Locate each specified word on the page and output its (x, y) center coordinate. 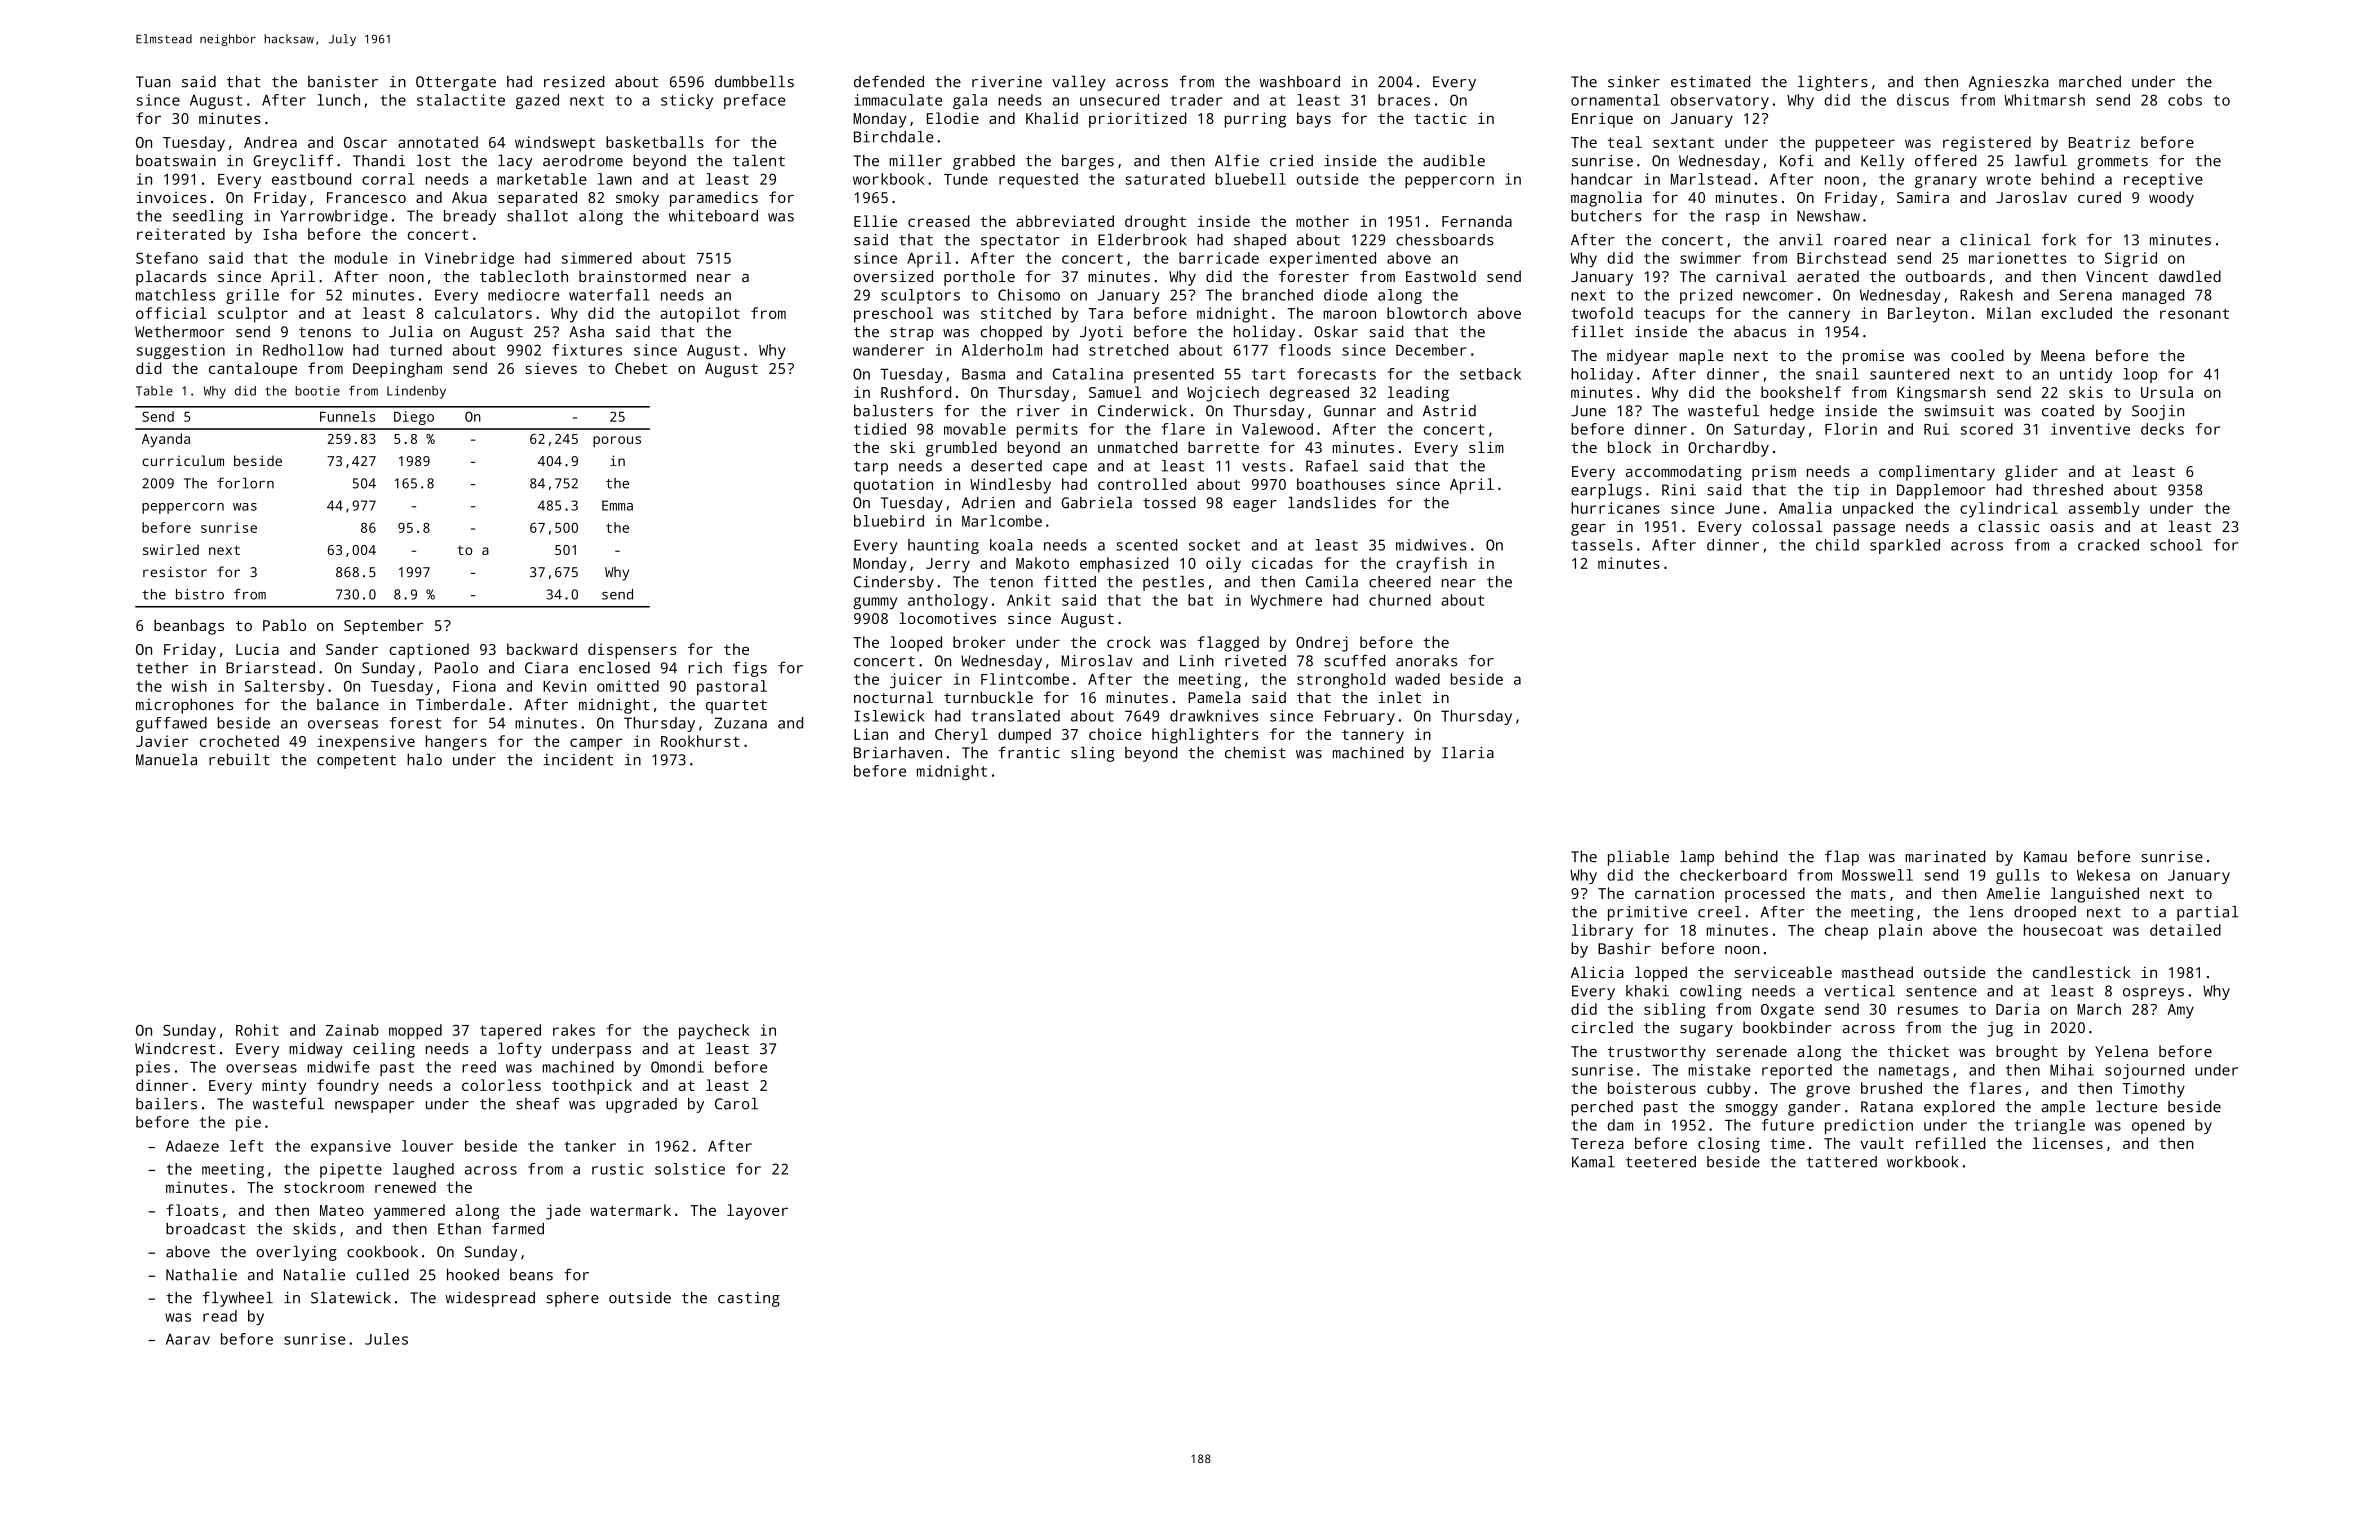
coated (2068, 411)
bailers (166, 1104)
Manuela (166, 759)
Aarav (188, 1339)
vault (1882, 1143)
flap (1842, 858)
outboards (1945, 276)
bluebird (889, 521)
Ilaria (1468, 752)
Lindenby (416, 392)
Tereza (1597, 1143)
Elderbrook (1142, 240)
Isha (280, 234)
